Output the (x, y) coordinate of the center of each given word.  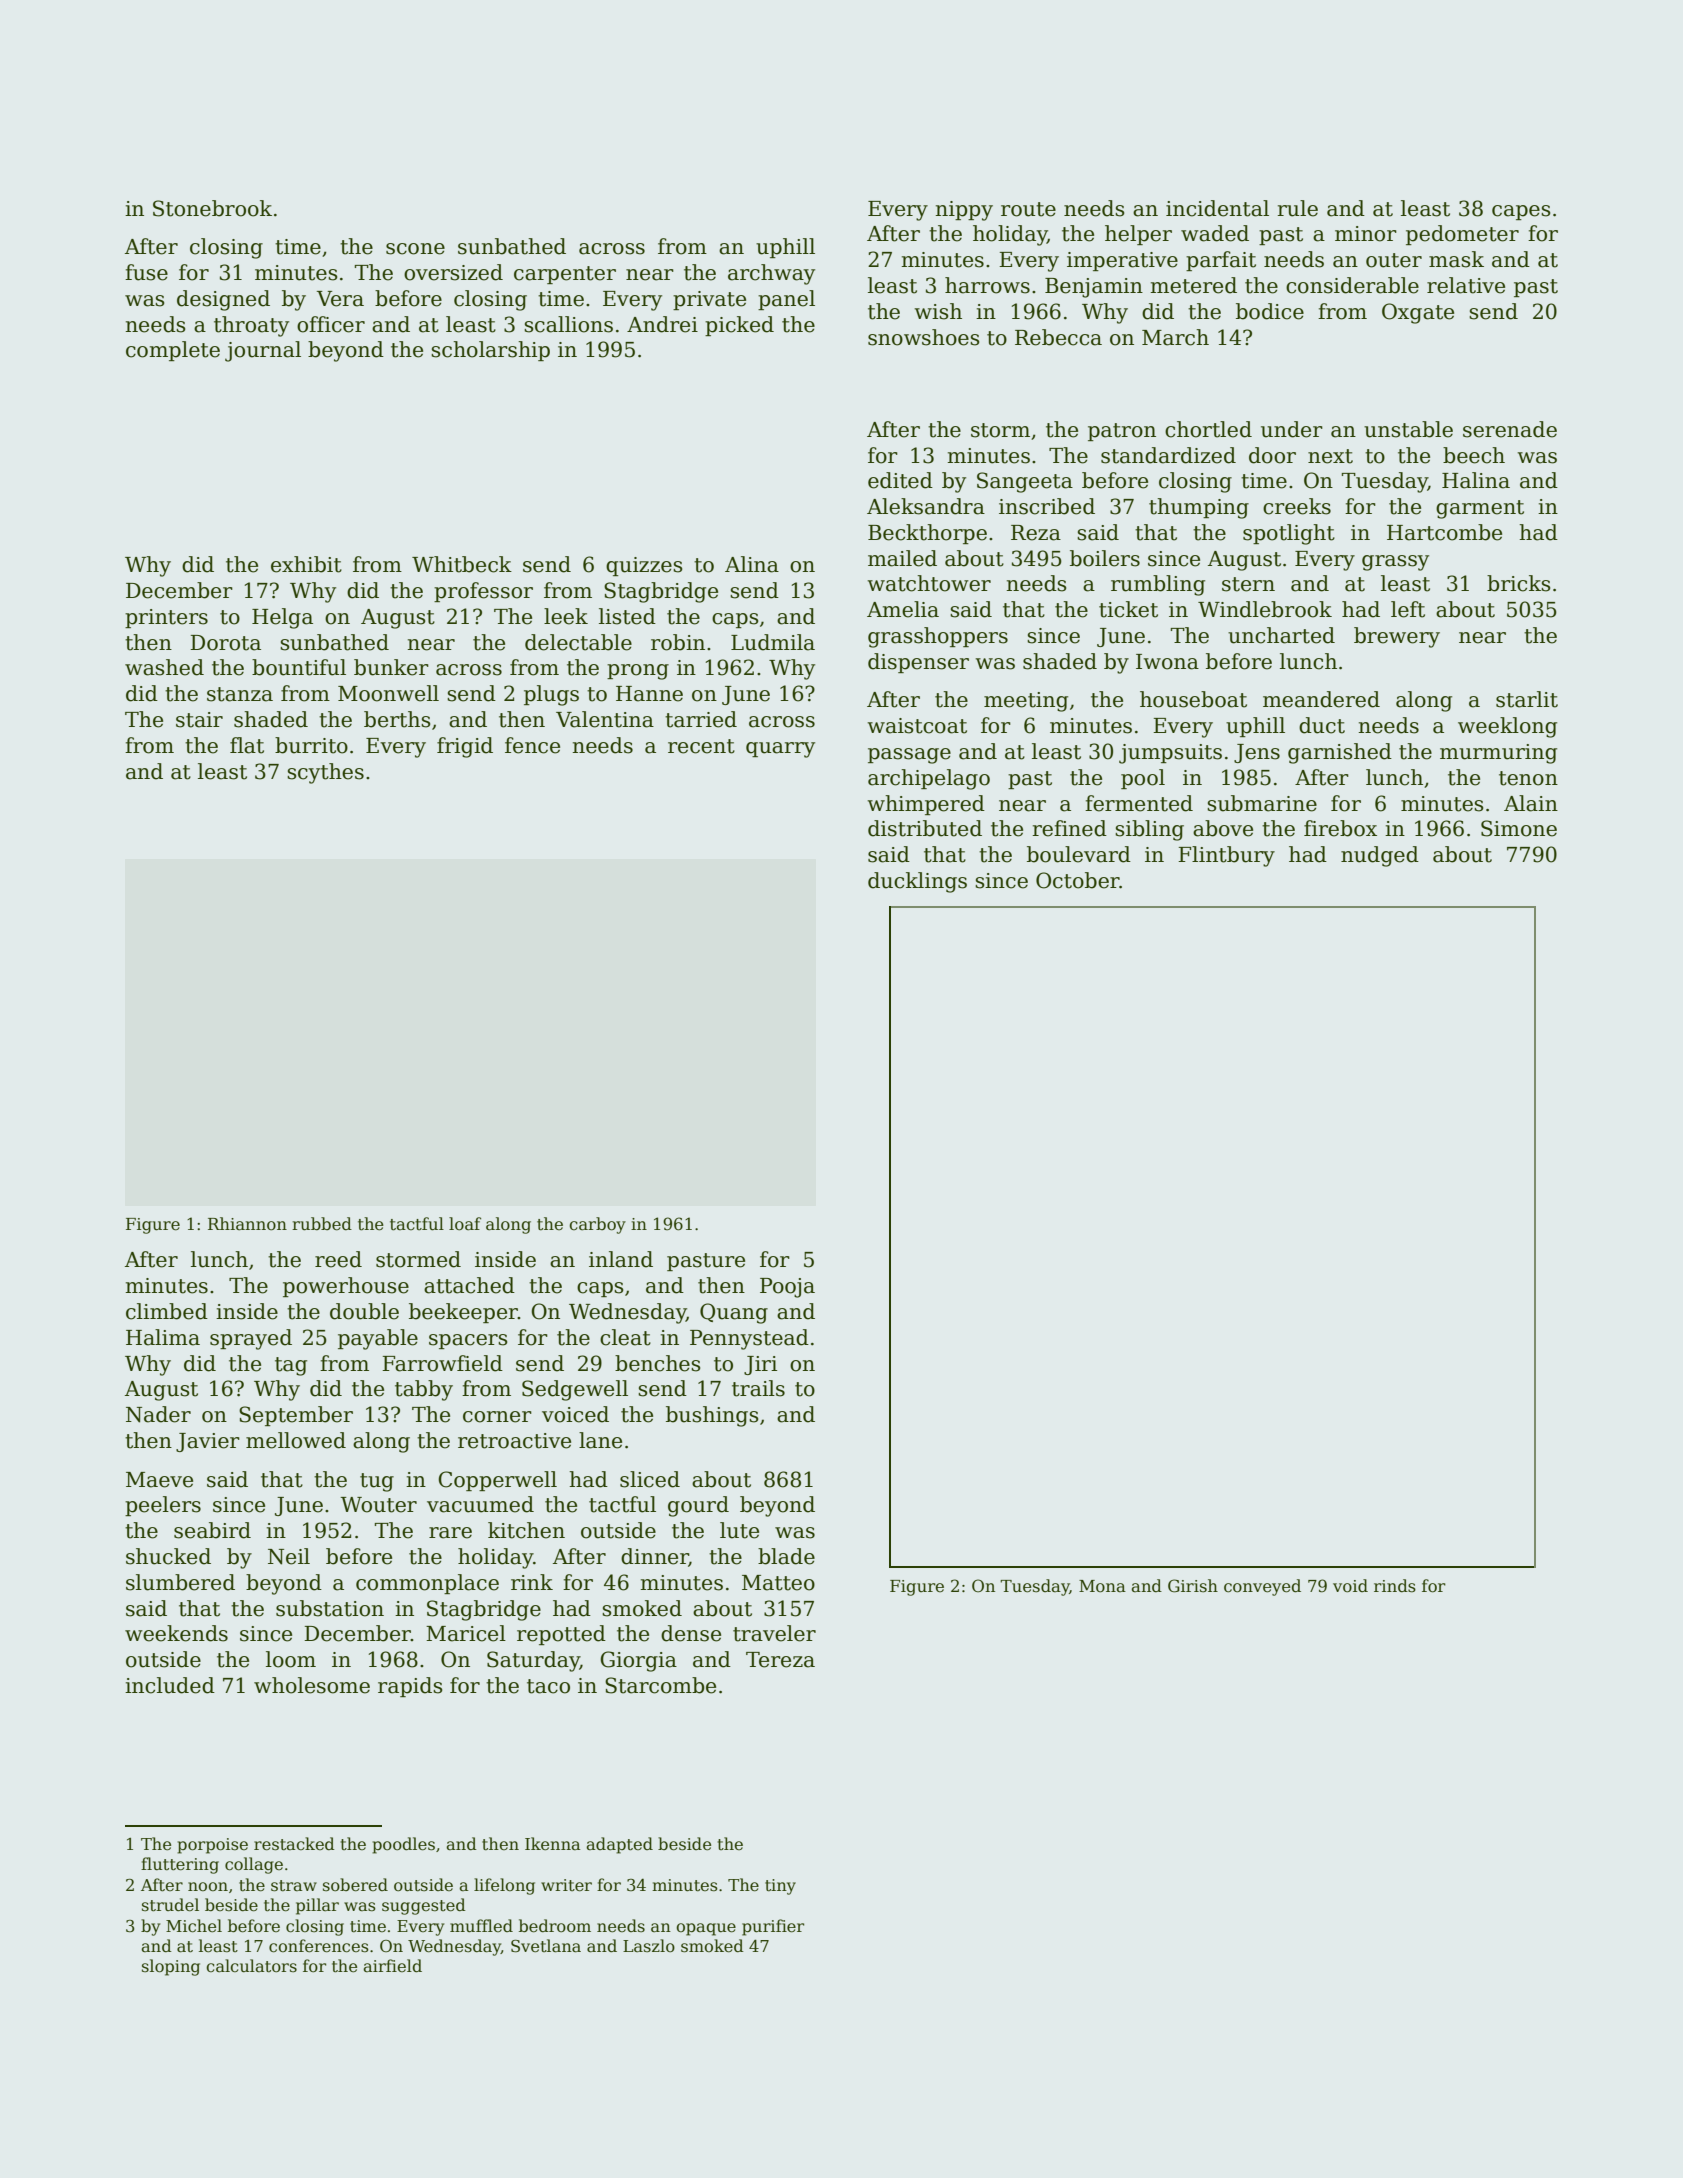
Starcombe (660, 1685)
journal (263, 351)
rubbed (322, 1224)
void (1350, 1586)
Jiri (760, 1365)
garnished (1340, 753)
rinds (1395, 1586)
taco (548, 1686)
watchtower (929, 583)
